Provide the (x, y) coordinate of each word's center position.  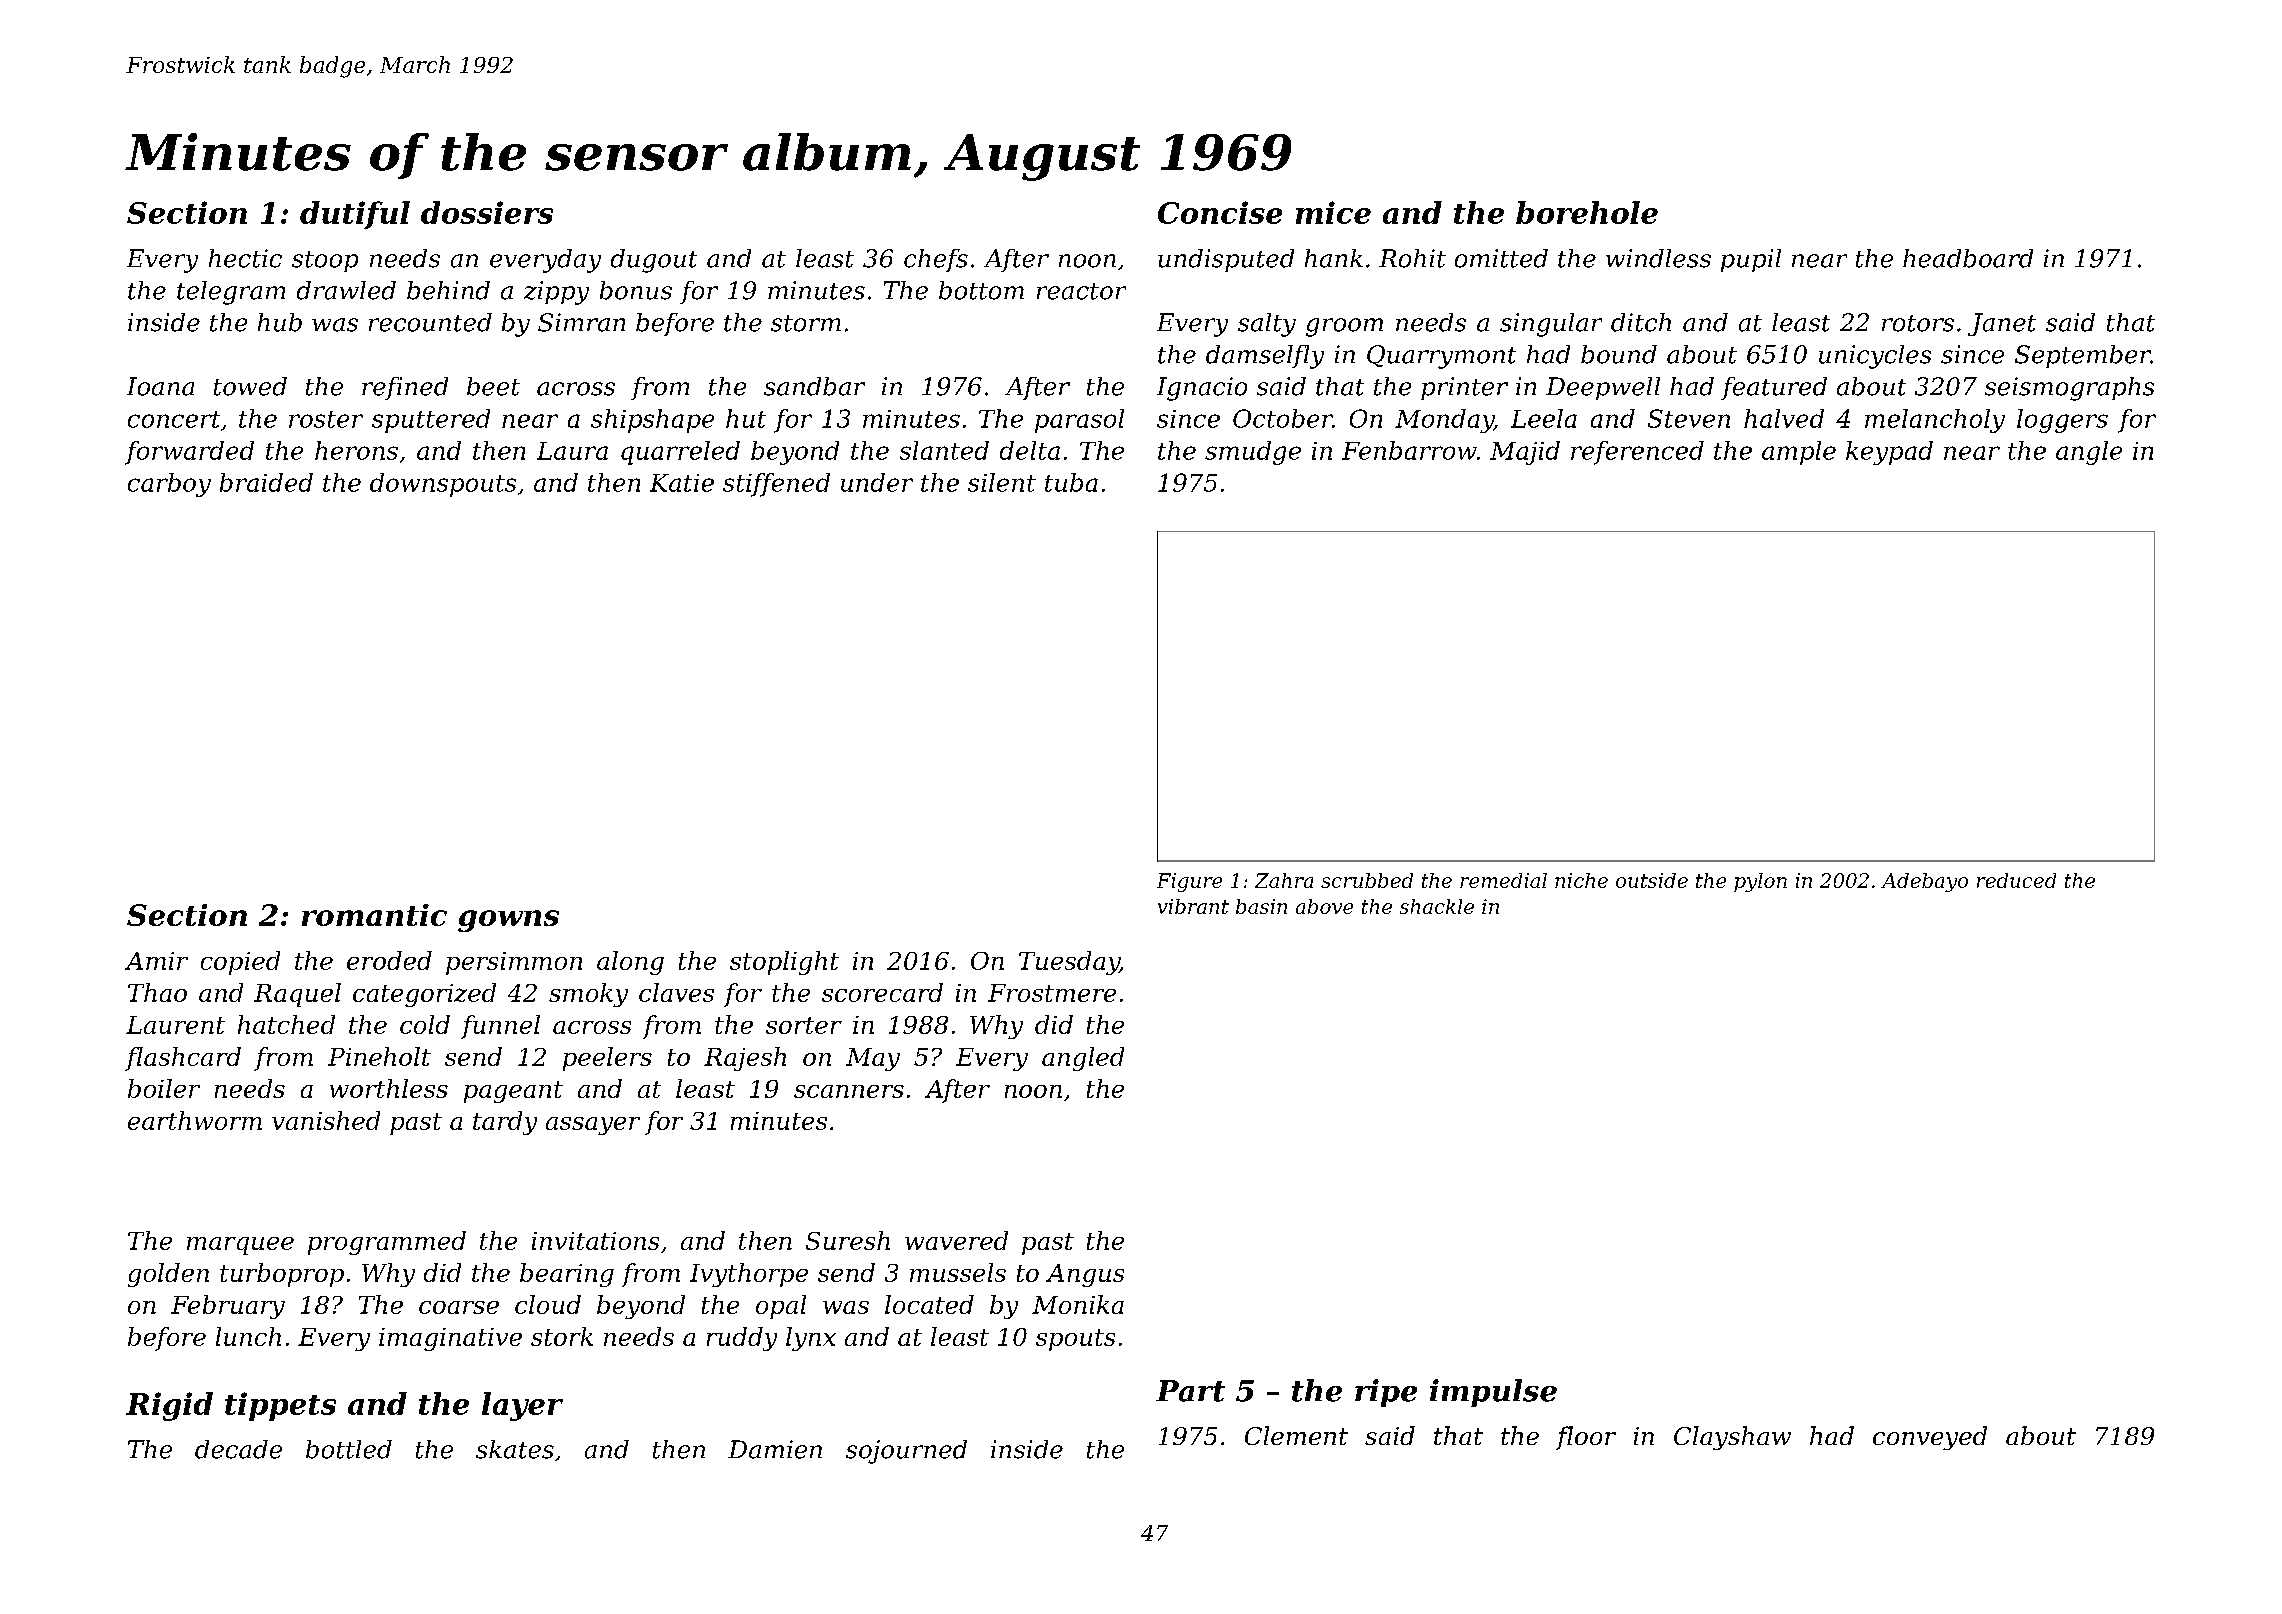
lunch (248, 1336)
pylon (1760, 882)
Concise (1220, 212)
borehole (1587, 212)
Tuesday (1069, 963)
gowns (508, 921)
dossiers (487, 212)
